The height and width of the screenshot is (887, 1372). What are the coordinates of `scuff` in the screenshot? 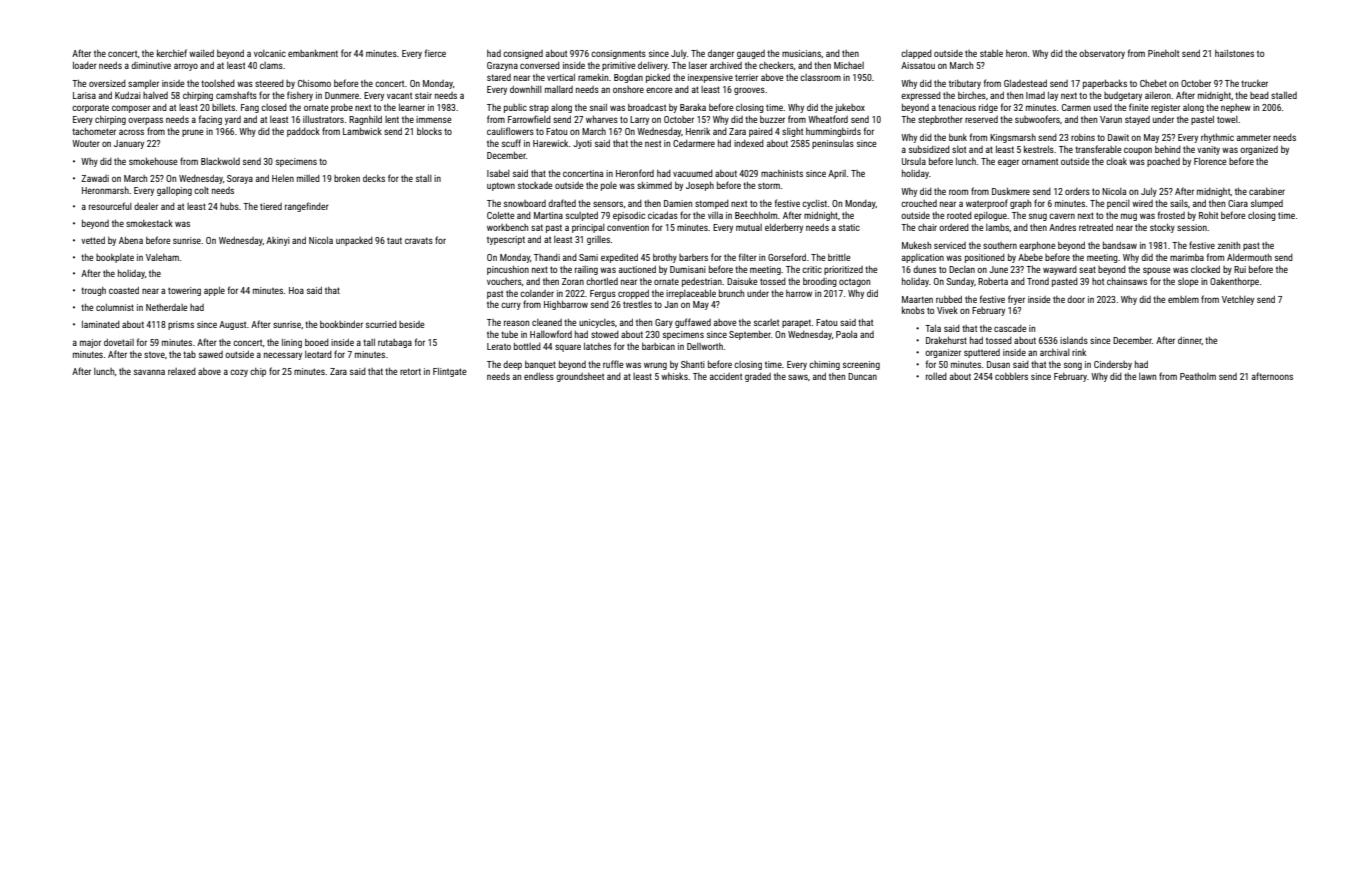 It's located at (511, 143).
